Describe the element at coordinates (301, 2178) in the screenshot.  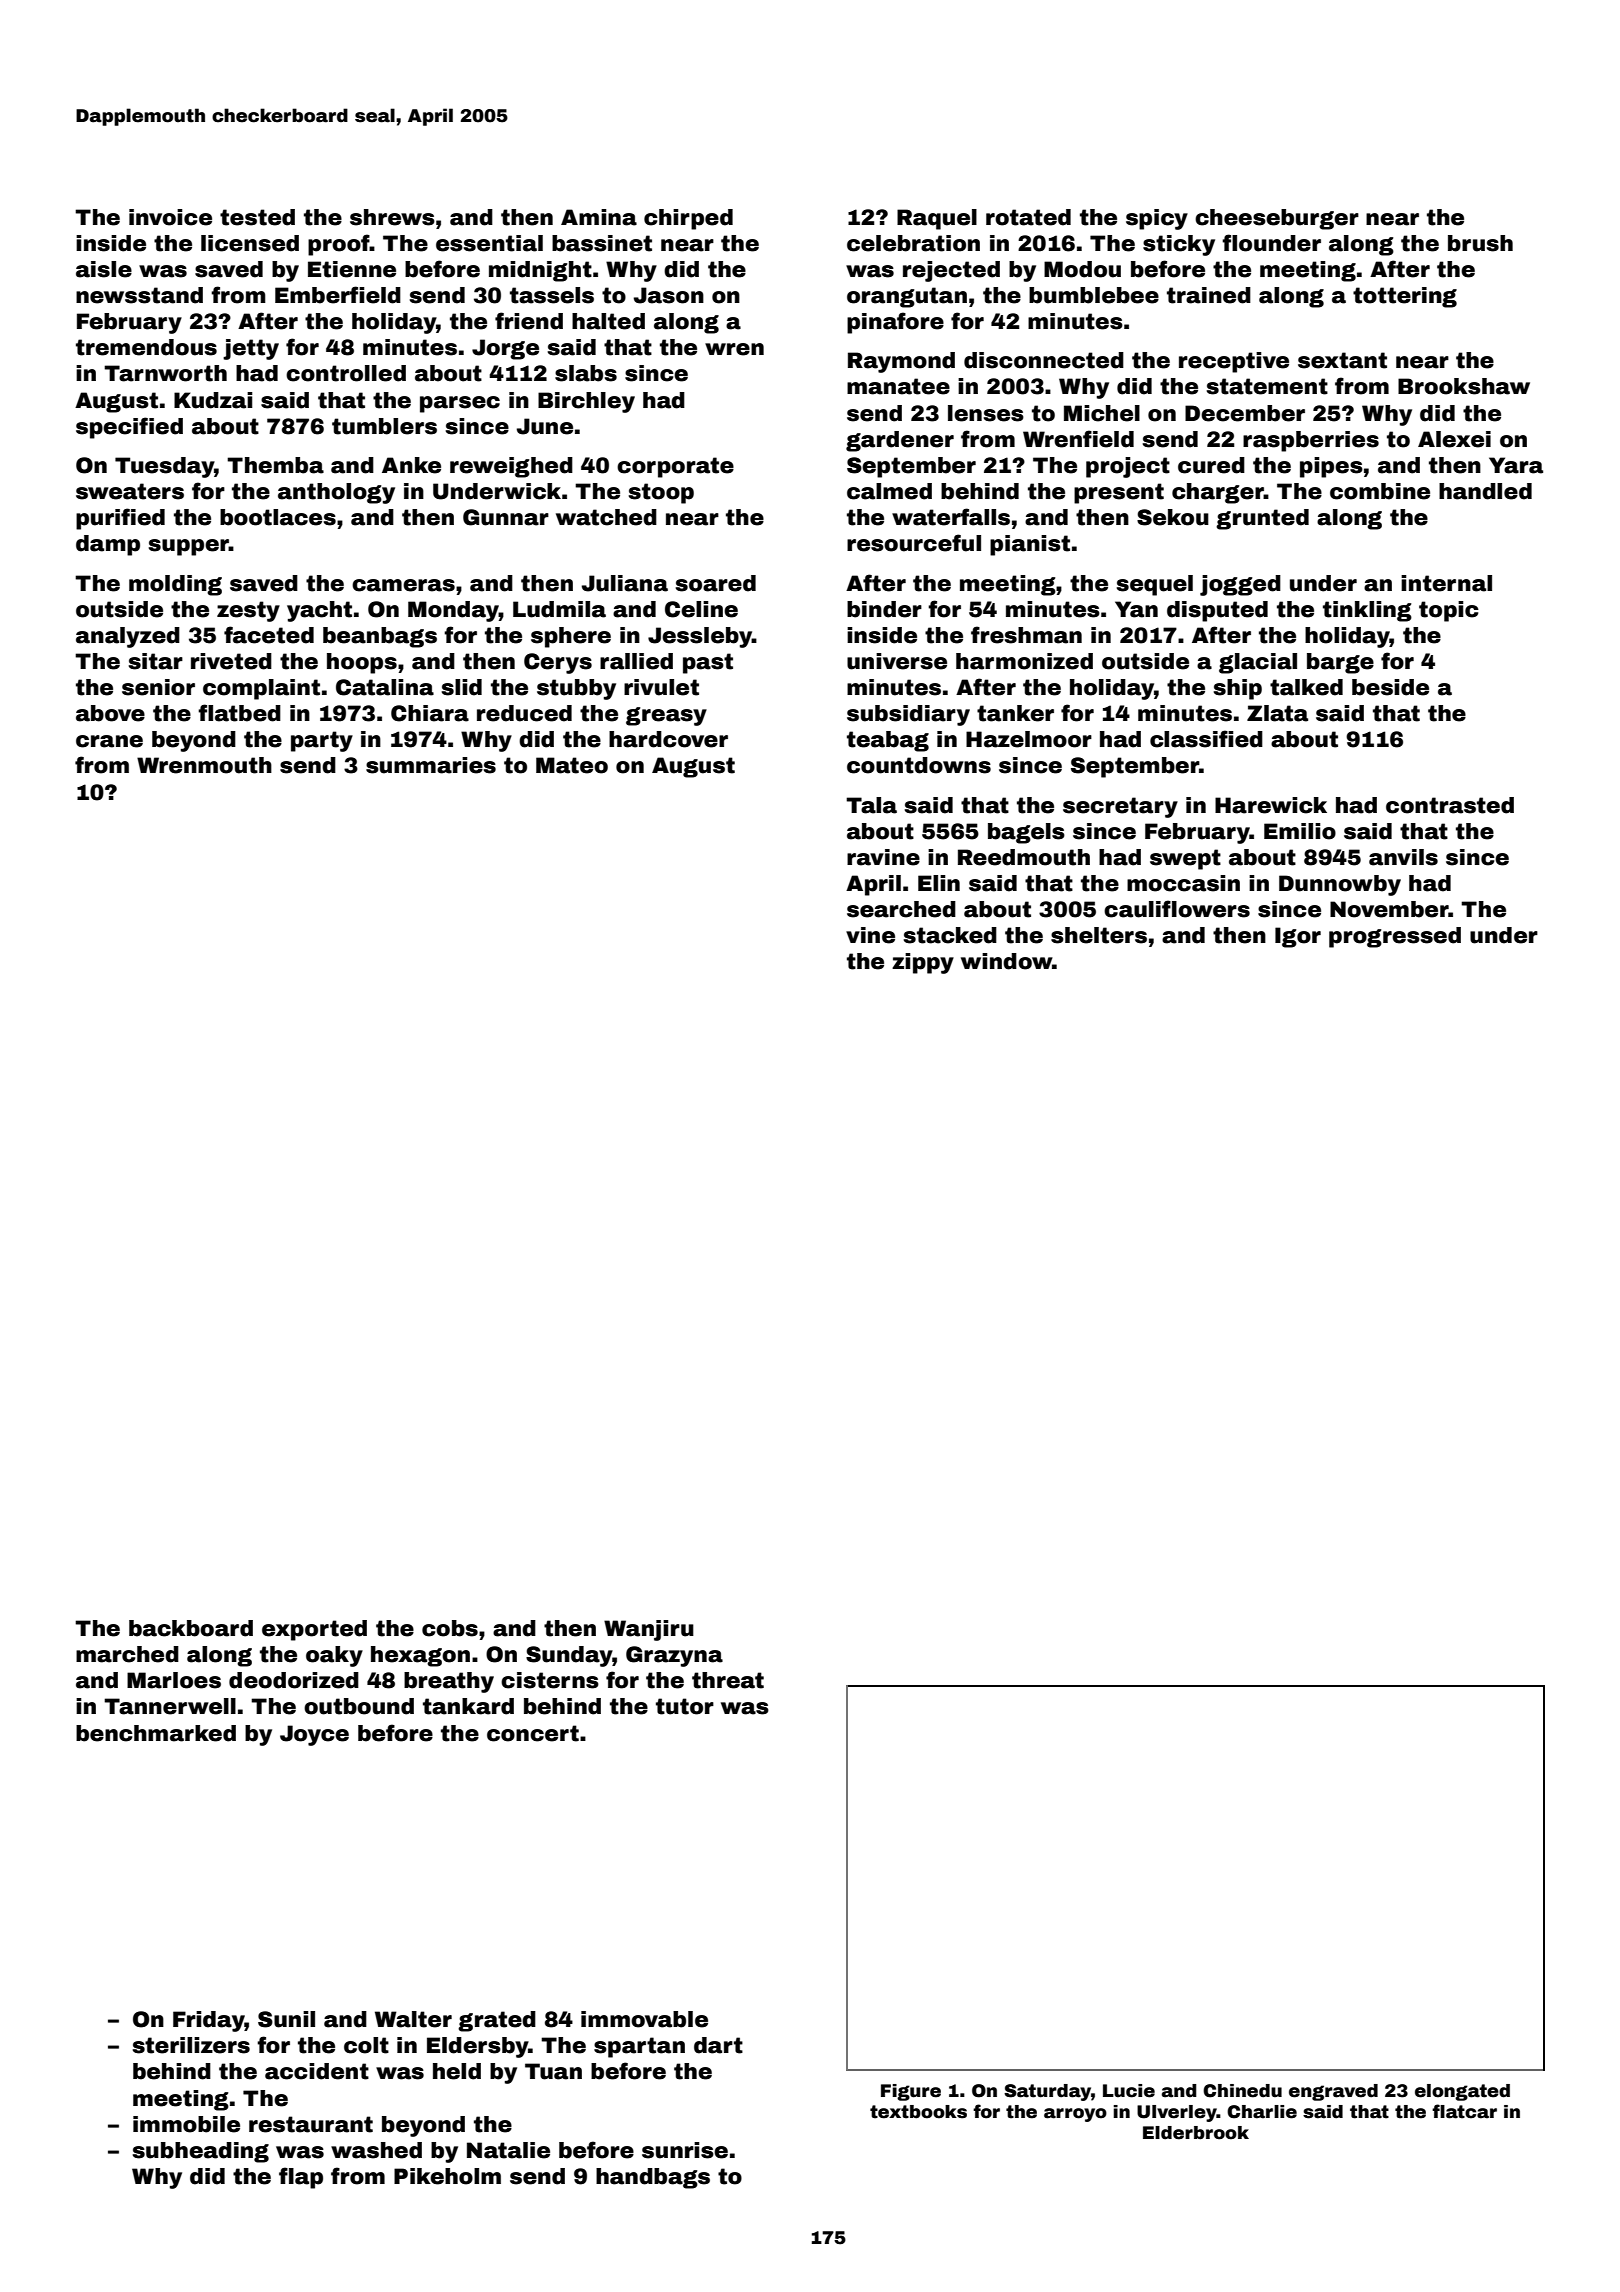
I see `flap` at that location.
